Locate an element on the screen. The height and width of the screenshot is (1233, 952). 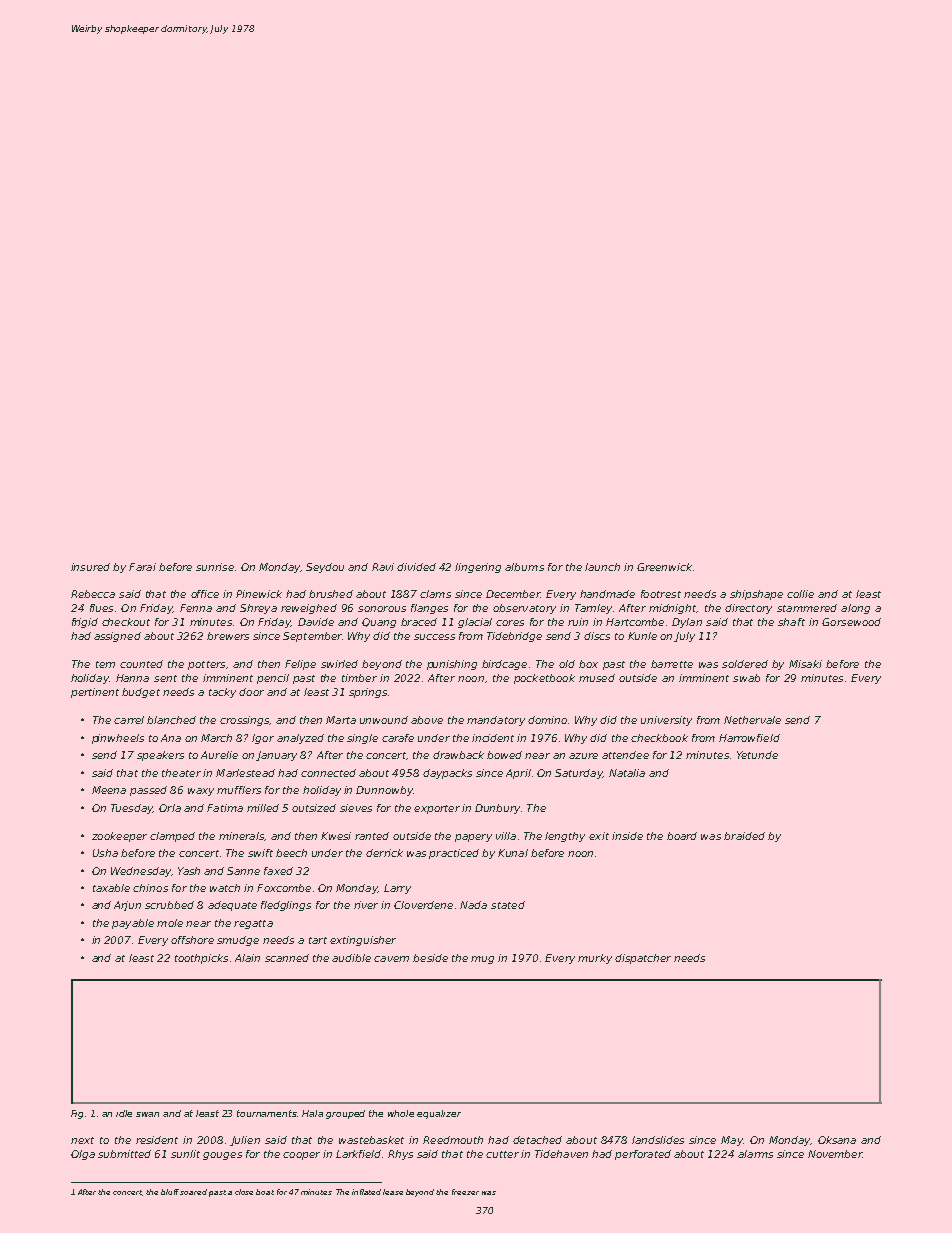
Kunal is located at coordinates (513, 853).
